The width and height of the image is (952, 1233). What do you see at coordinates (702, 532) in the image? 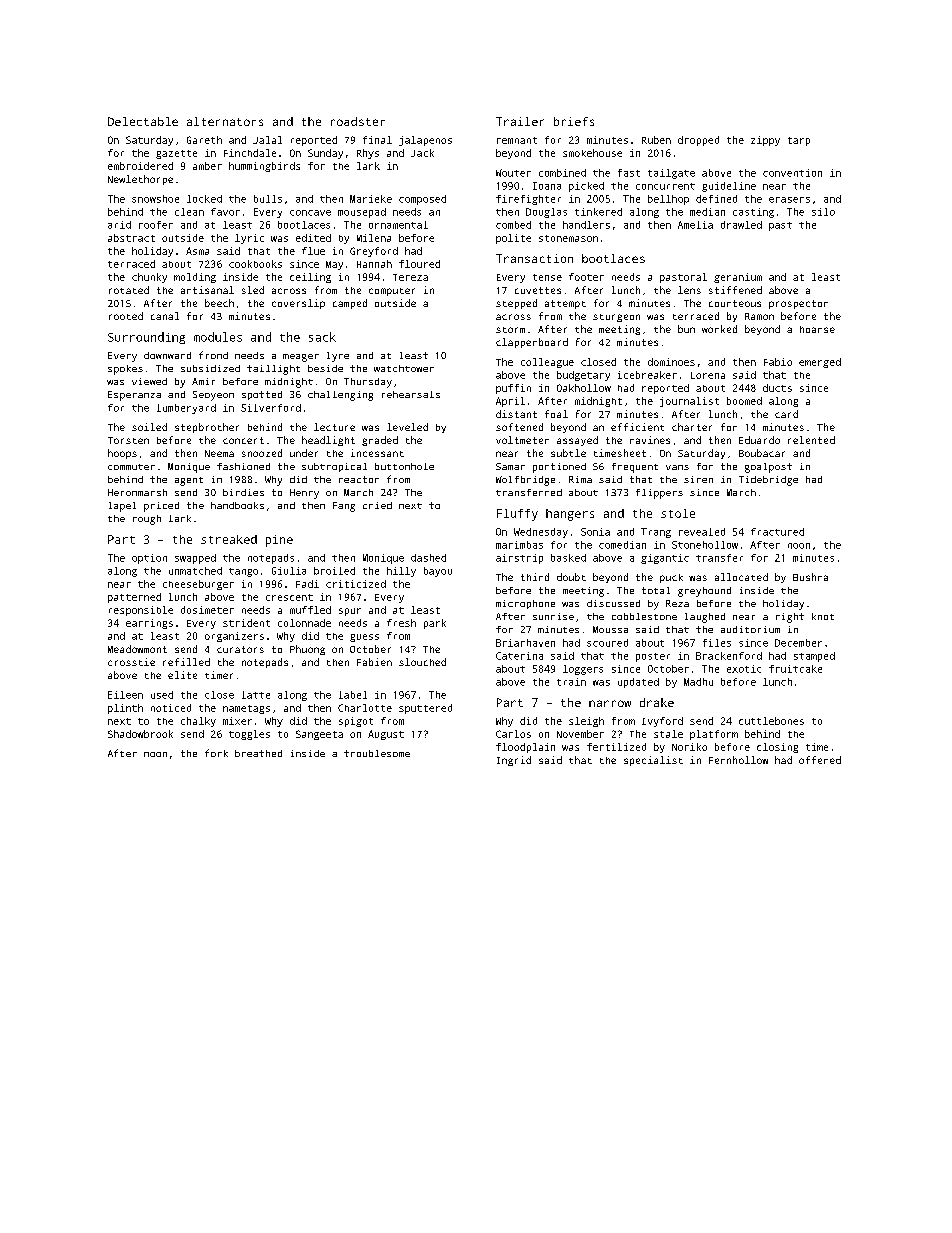
I see `revealed` at bounding box center [702, 532].
